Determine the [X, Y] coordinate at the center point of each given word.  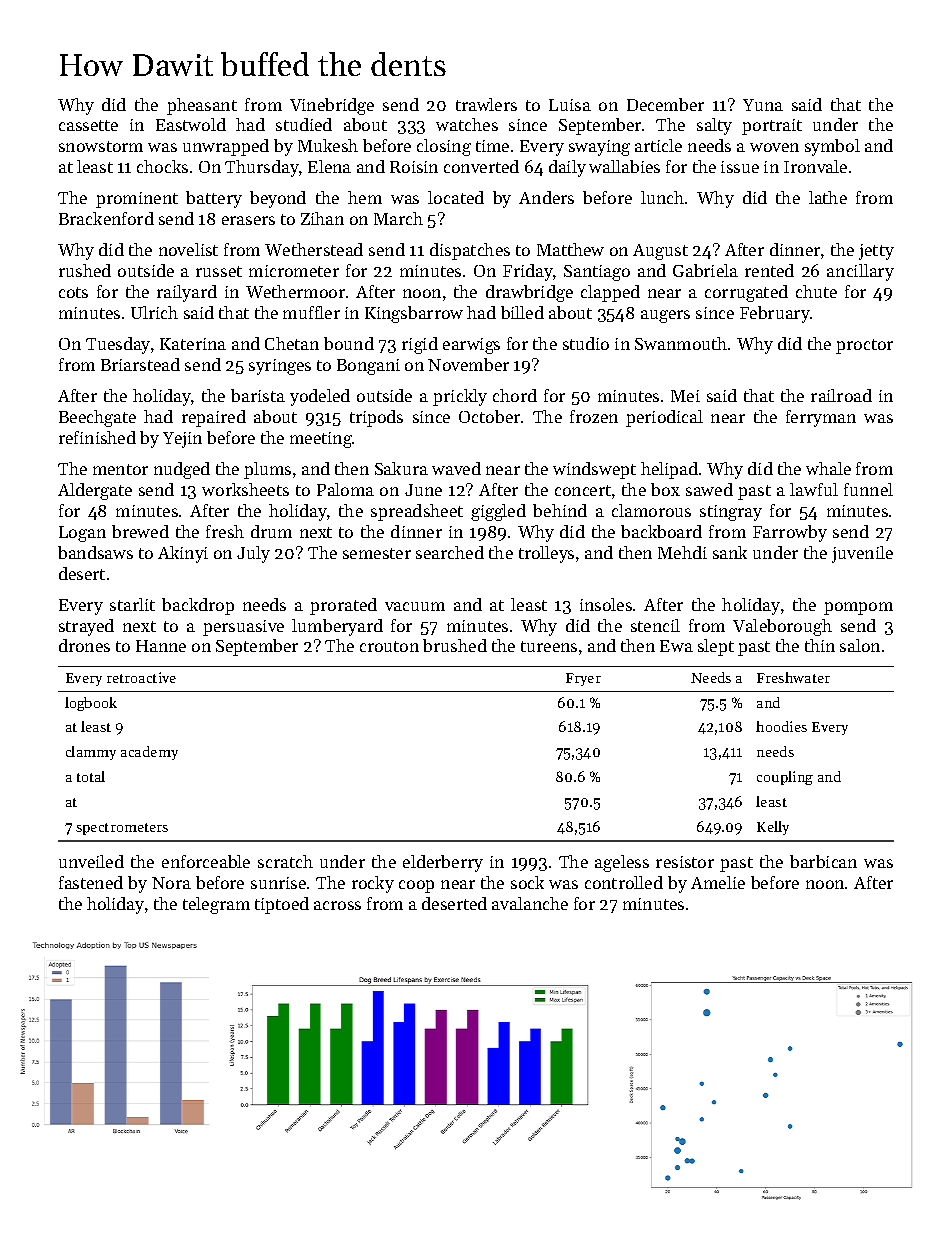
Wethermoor [295, 291]
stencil [655, 625]
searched [450, 552]
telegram [216, 905]
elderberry [443, 863]
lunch [662, 197]
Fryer [583, 679]
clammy [91, 753]
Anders [546, 197]
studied [304, 124]
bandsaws [95, 552]
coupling [785, 778]
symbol [832, 147]
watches [467, 124]
